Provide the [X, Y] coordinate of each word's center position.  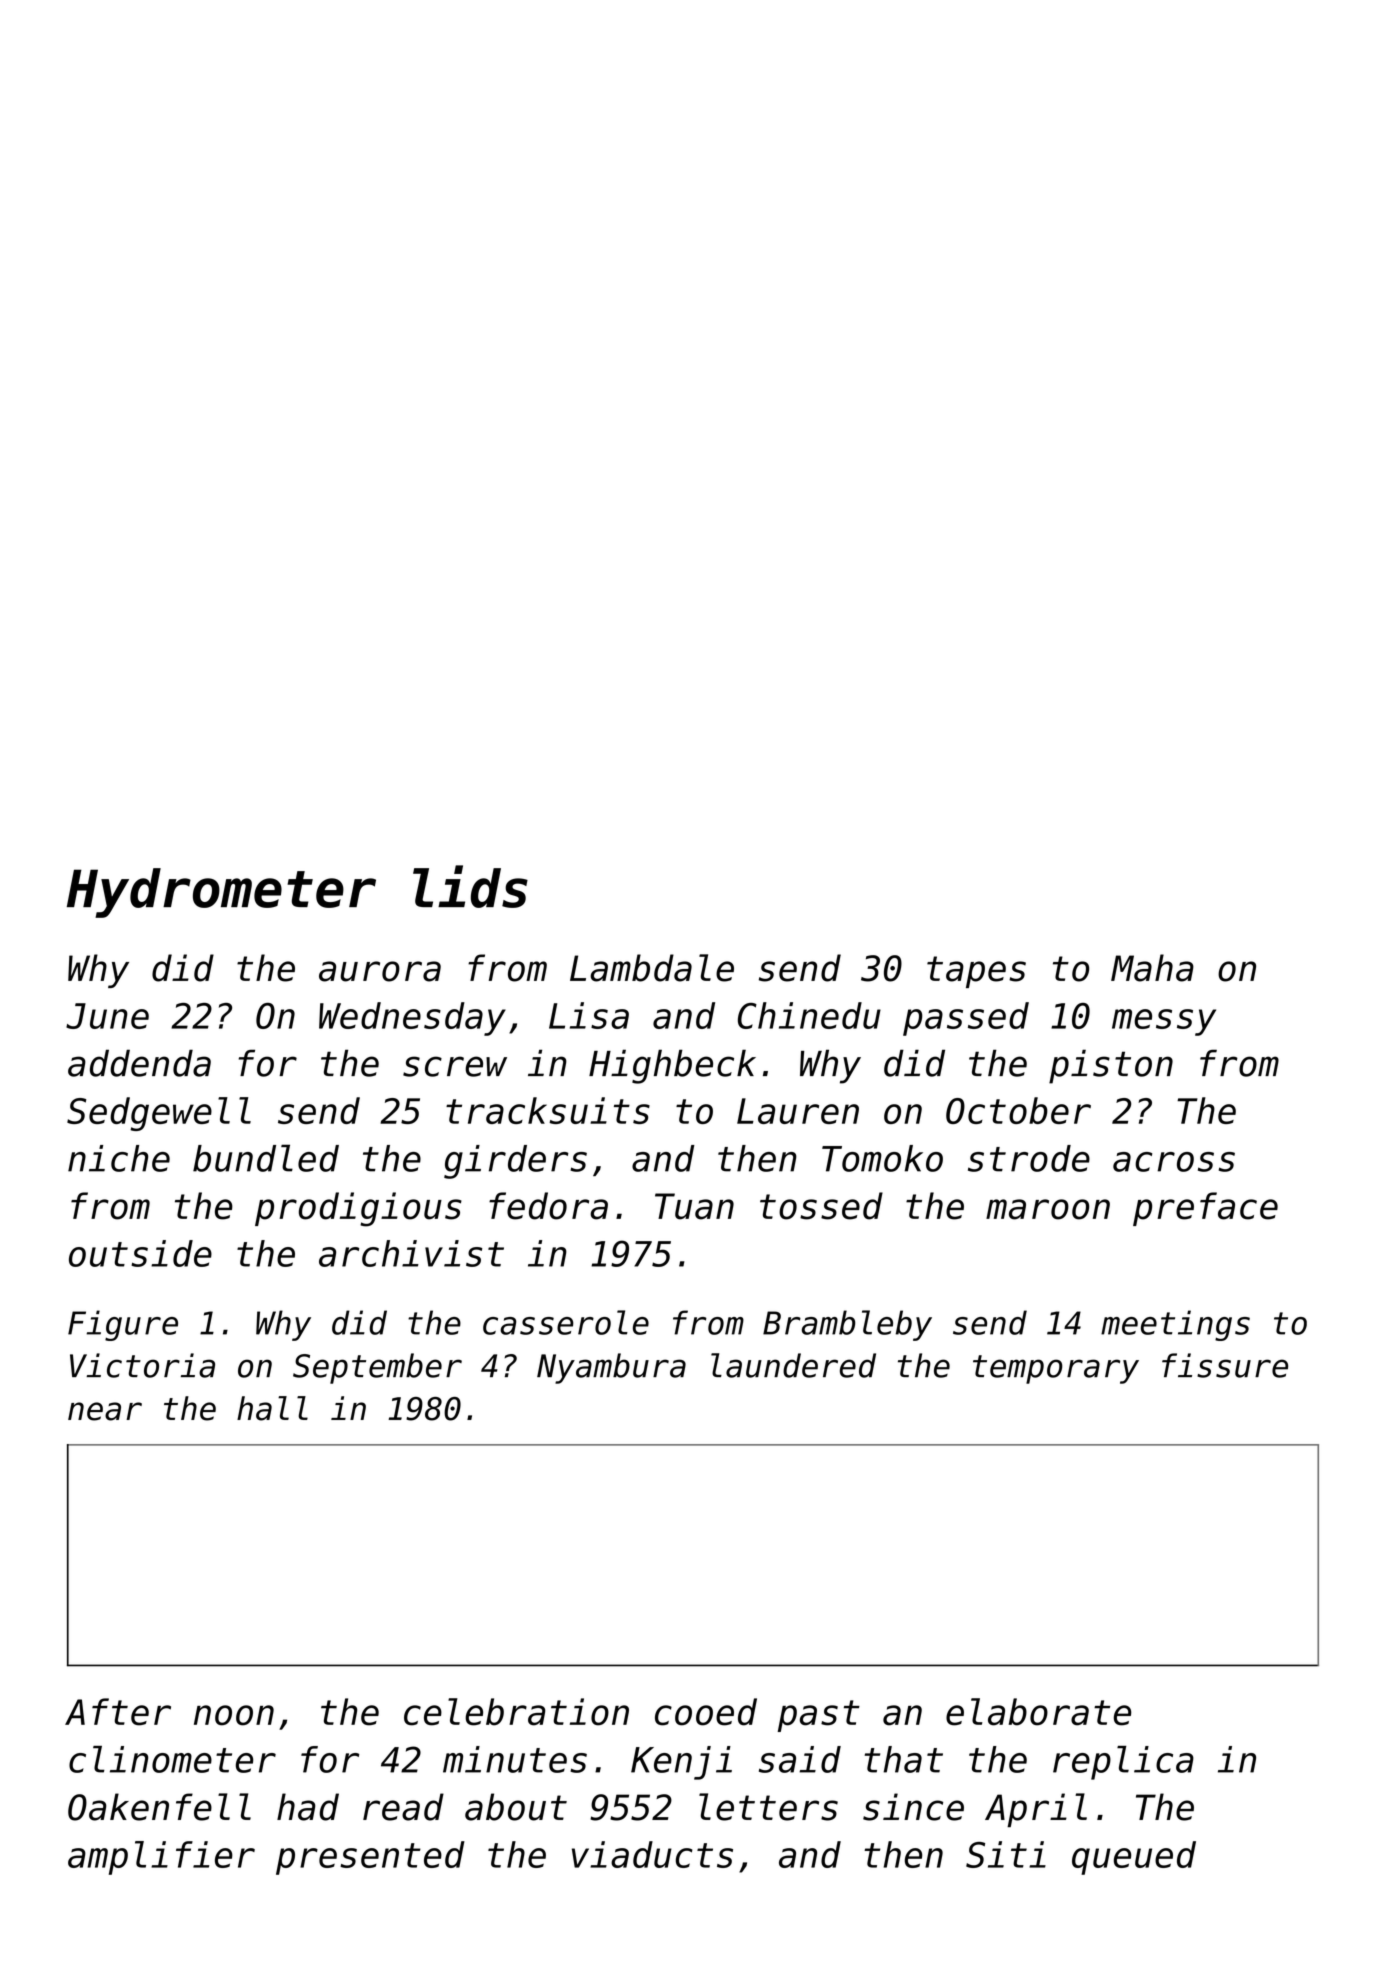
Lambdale [652, 968]
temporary [1056, 1369]
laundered [793, 1365]
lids [470, 886]
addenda [139, 1063]
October [1018, 1110]
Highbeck [672, 1066]
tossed [821, 1206]
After [118, 1712]
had [308, 1807]
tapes [976, 972]
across [1174, 1162]
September [377, 1368]
